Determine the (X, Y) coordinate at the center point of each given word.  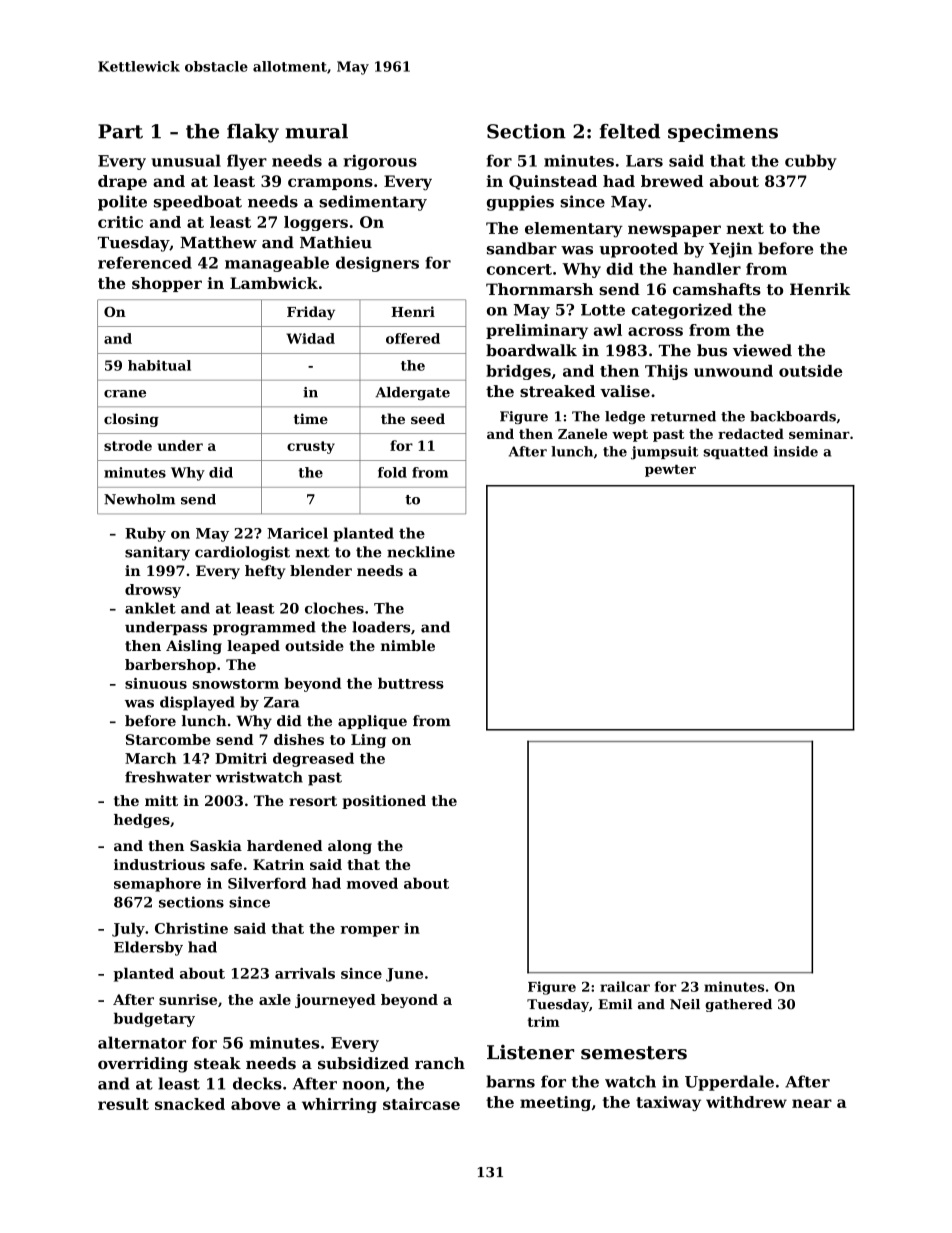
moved (372, 883)
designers (377, 264)
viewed (762, 350)
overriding (143, 1065)
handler (707, 269)
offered (413, 338)
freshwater (168, 777)
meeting (555, 1103)
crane (125, 394)
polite (122, 203)
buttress (411, 683)
